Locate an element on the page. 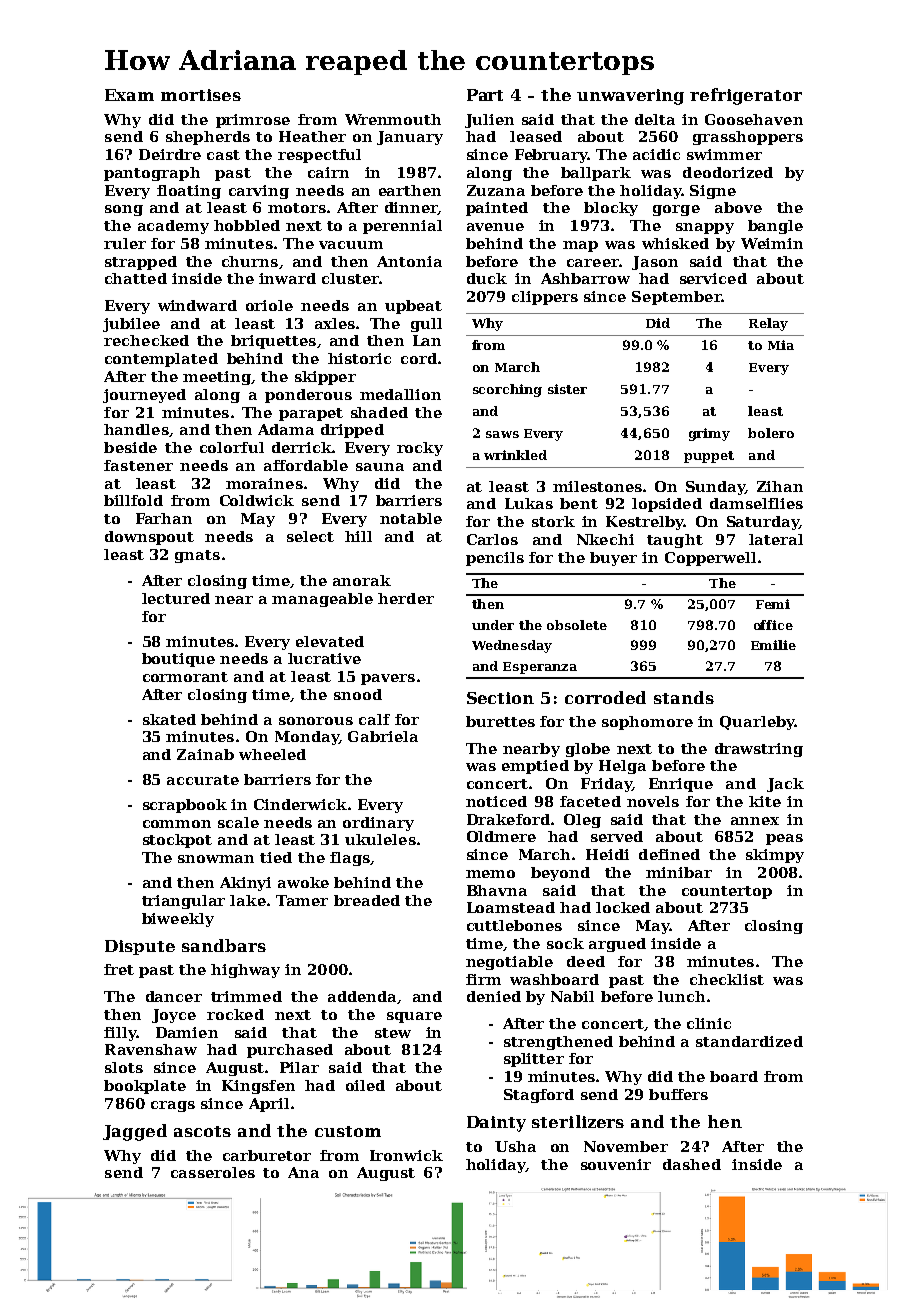 The width and height of the document is (908, 1316). pantograph is located at coordinates (152, 174).
